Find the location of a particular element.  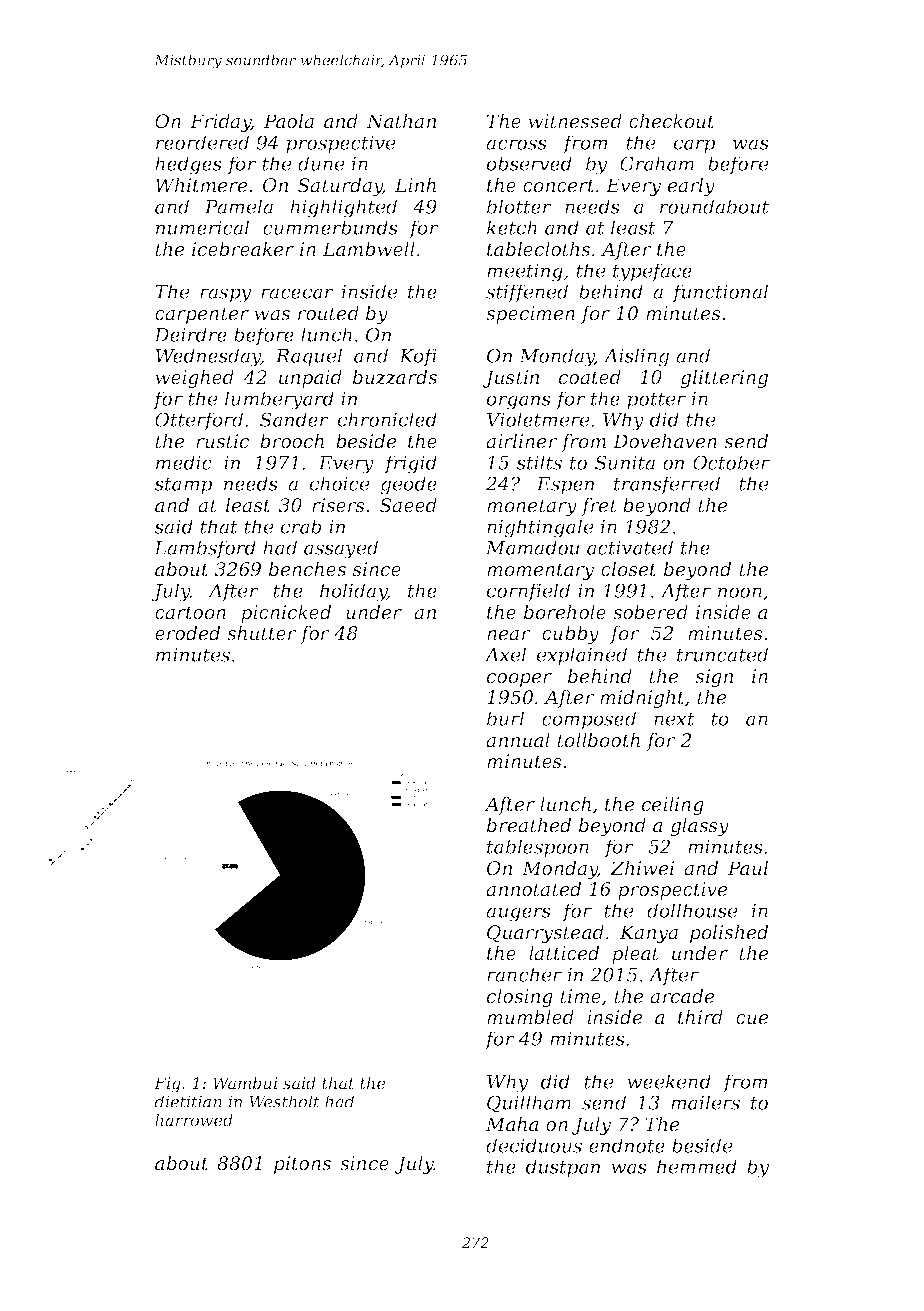

Nathan is located at coordinates (401, 121).
